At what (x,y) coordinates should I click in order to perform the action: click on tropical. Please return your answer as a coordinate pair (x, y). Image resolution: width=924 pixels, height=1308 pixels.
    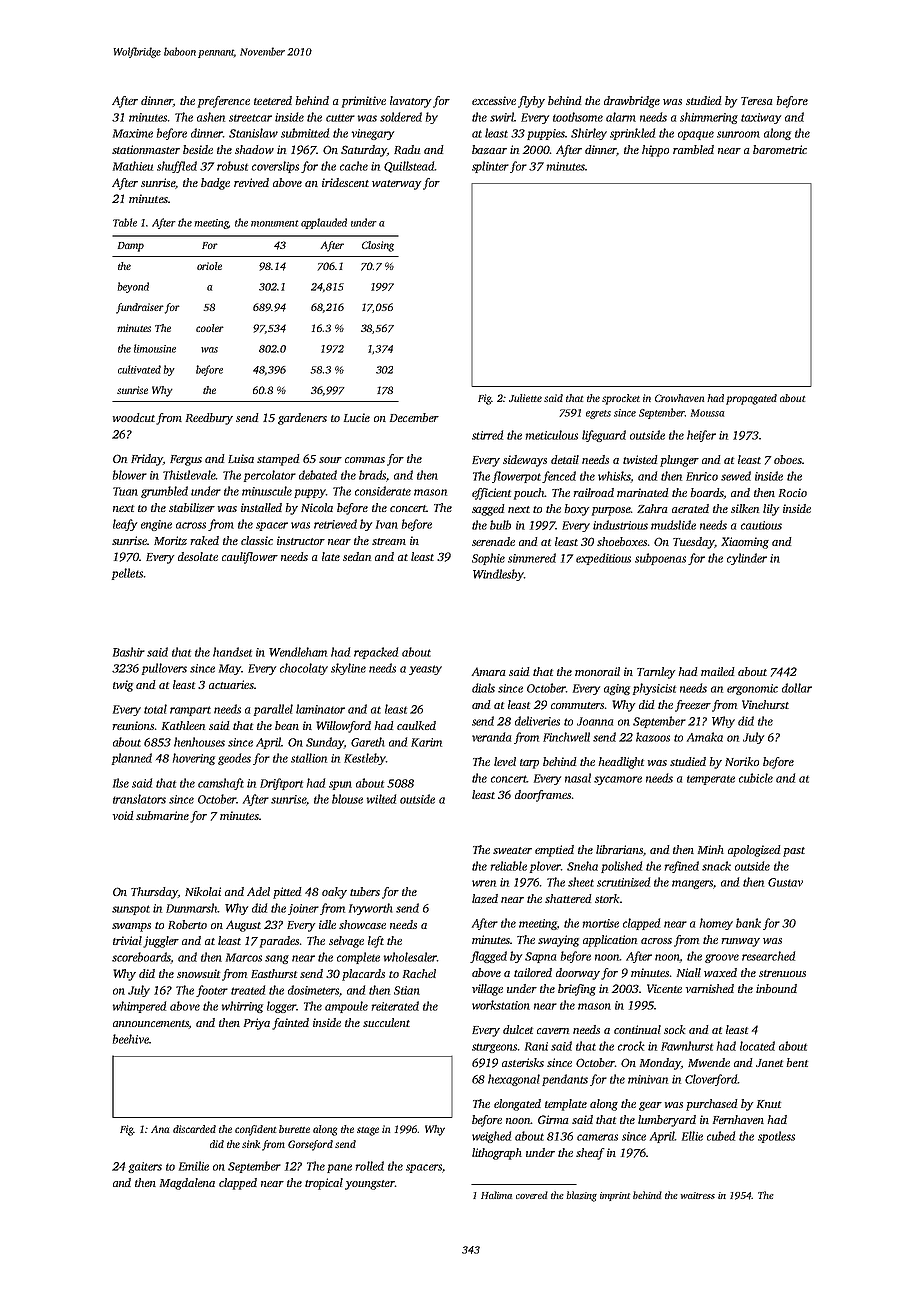
    Looking at the image, I should click on (324, 1184).
